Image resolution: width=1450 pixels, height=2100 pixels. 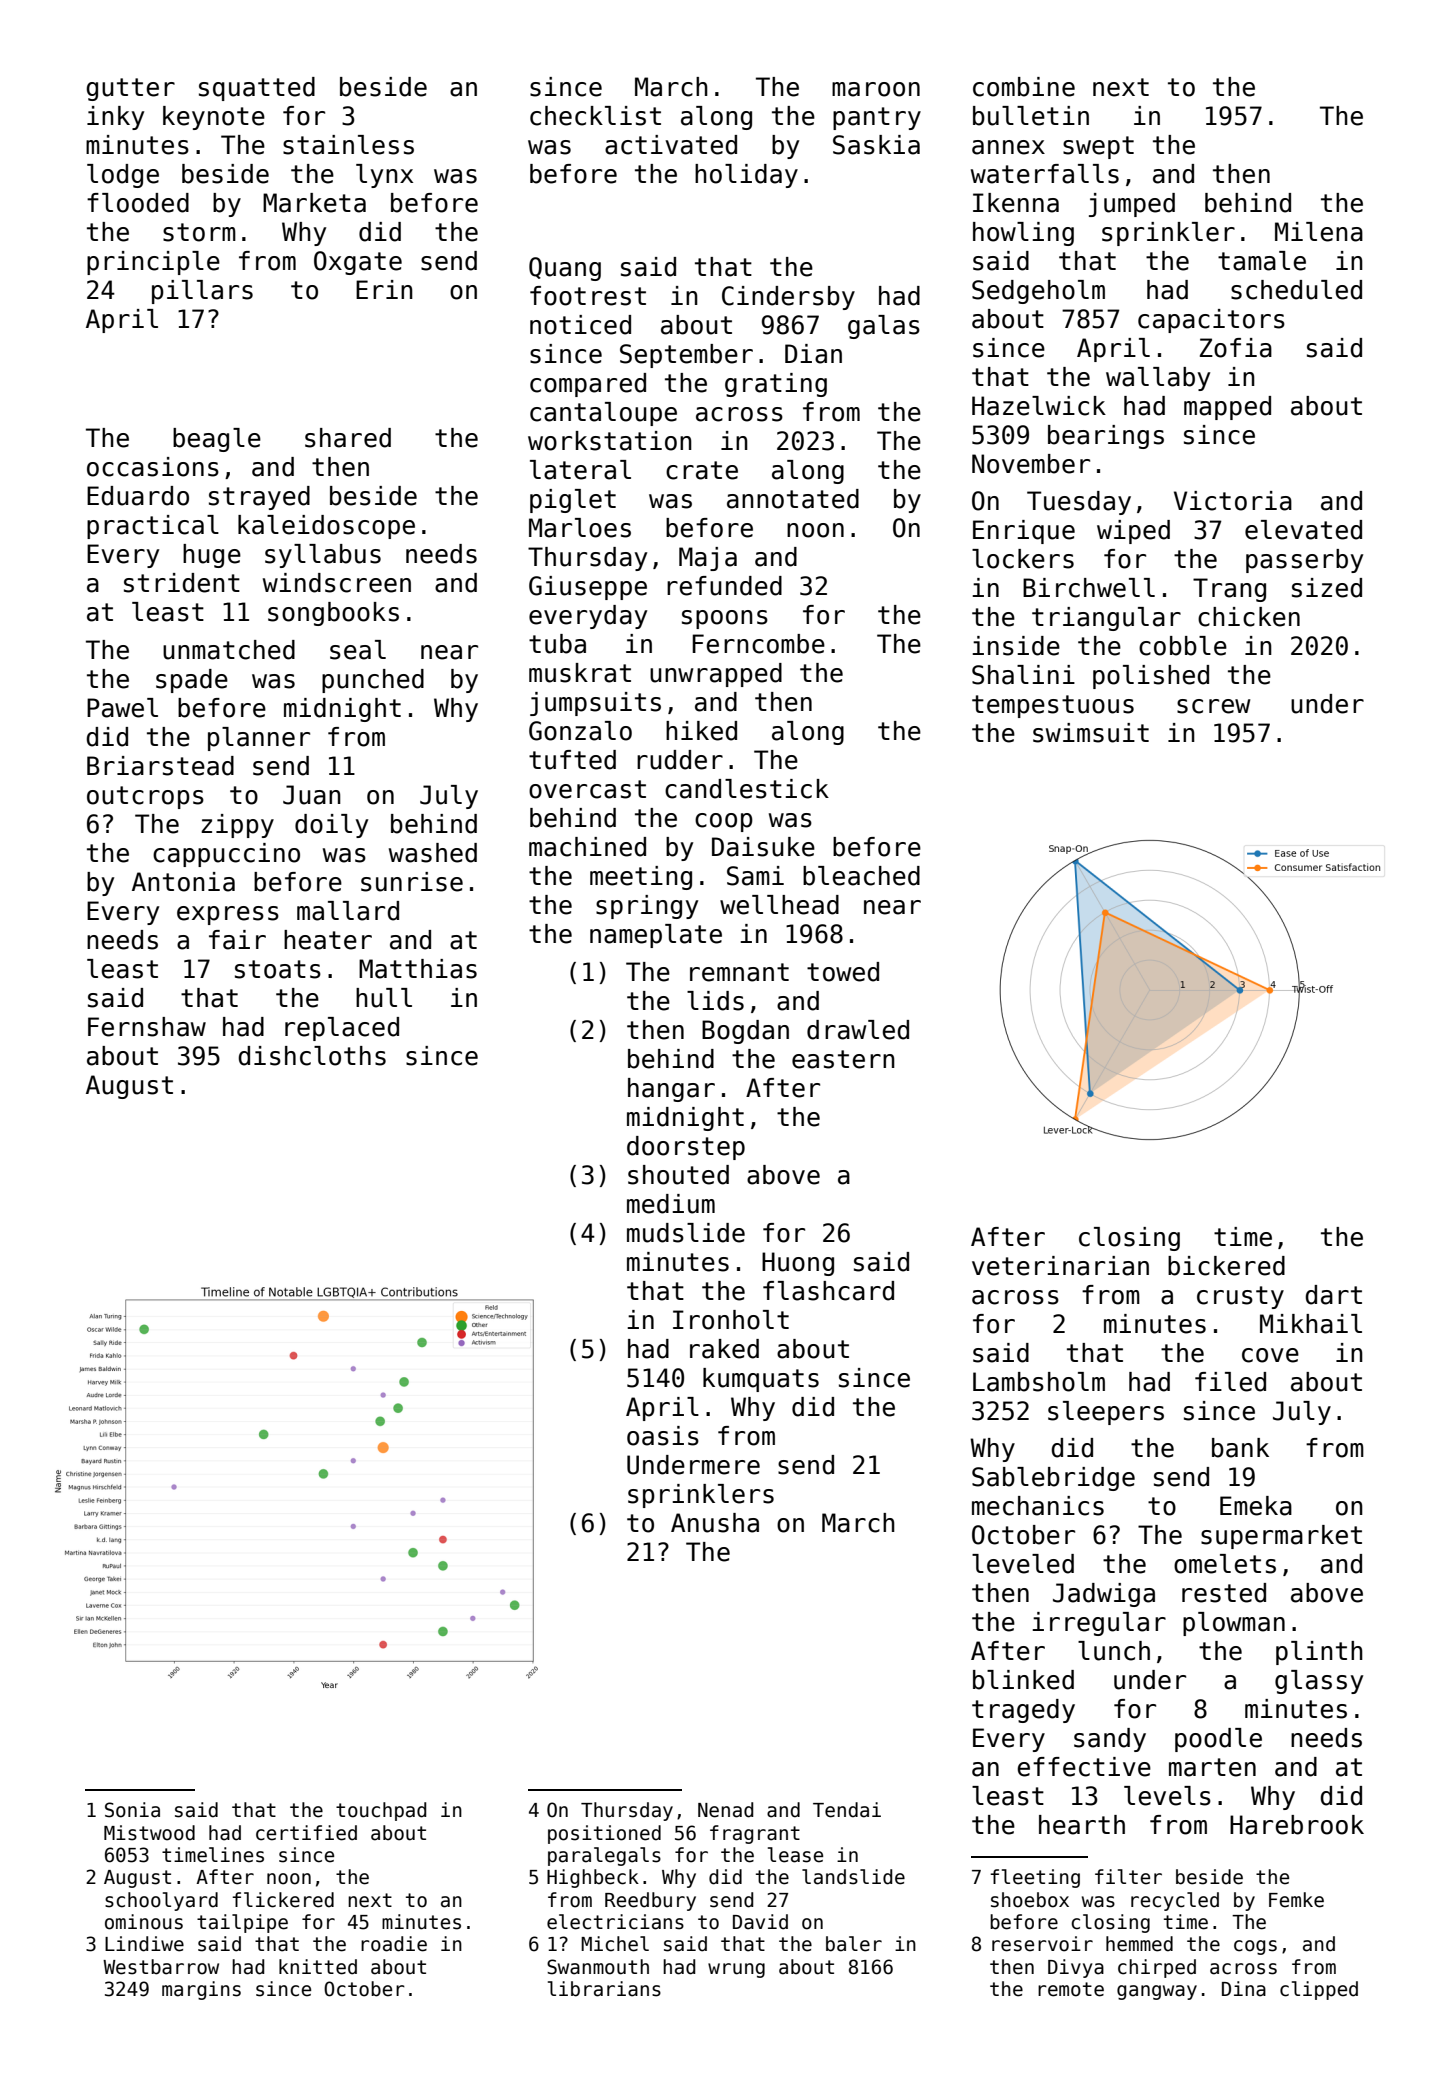 I want to click on doorstep, so click(x=686, y=1148).
